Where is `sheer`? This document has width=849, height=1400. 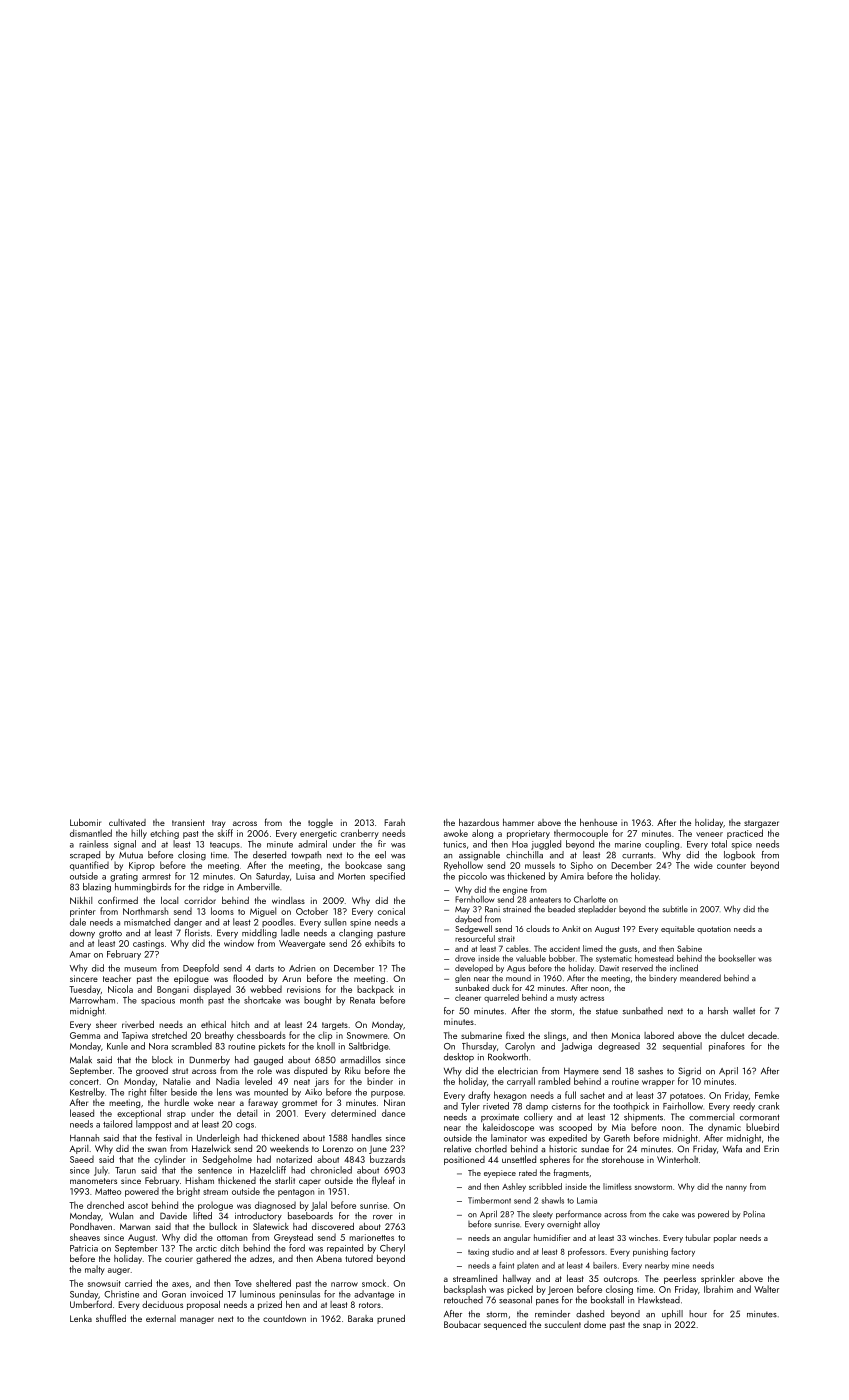 sheer is located at coordinates (106, 1024).
